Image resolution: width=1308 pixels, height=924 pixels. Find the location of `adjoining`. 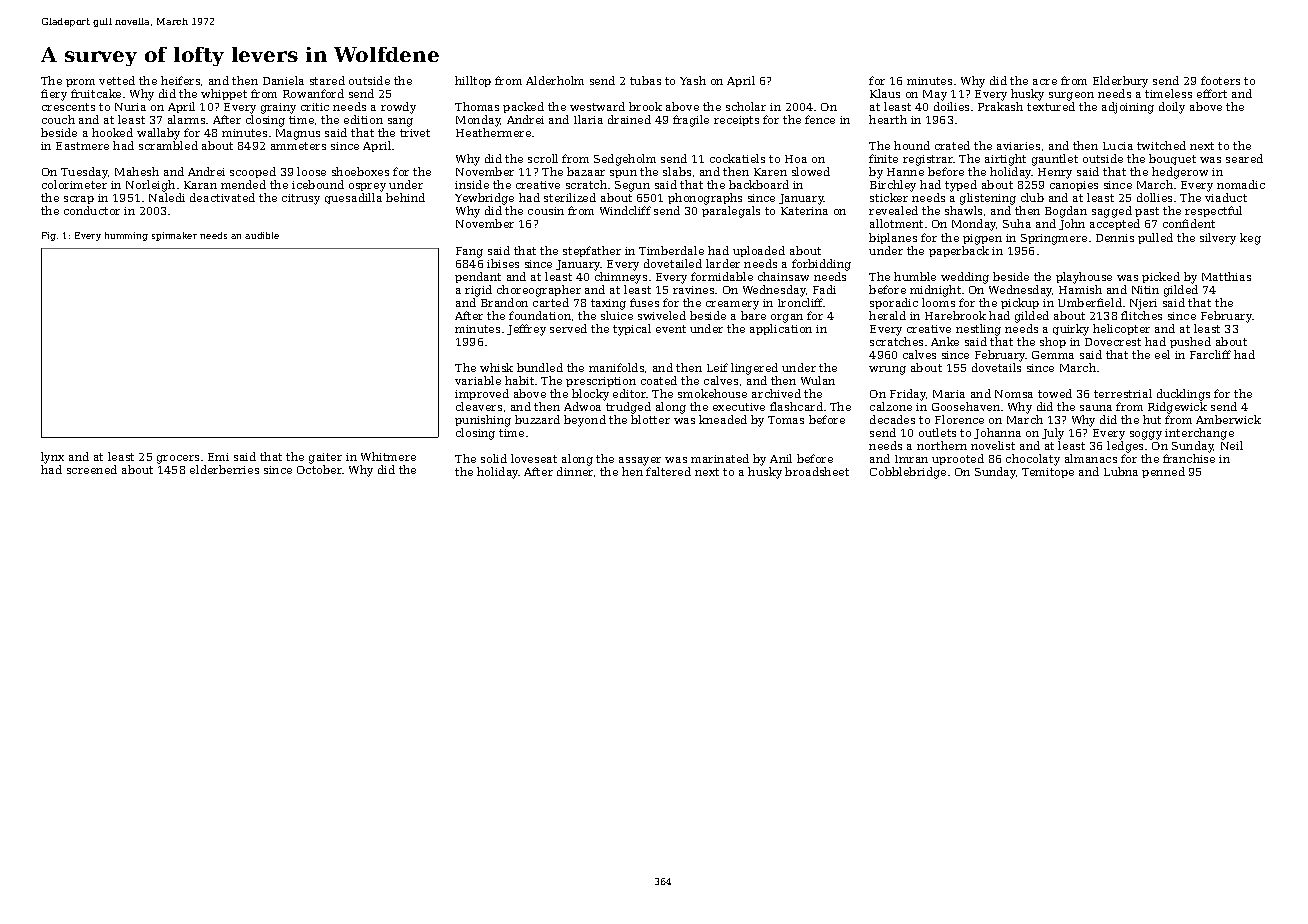

adjoining is located at coordinates (1128, 108).
